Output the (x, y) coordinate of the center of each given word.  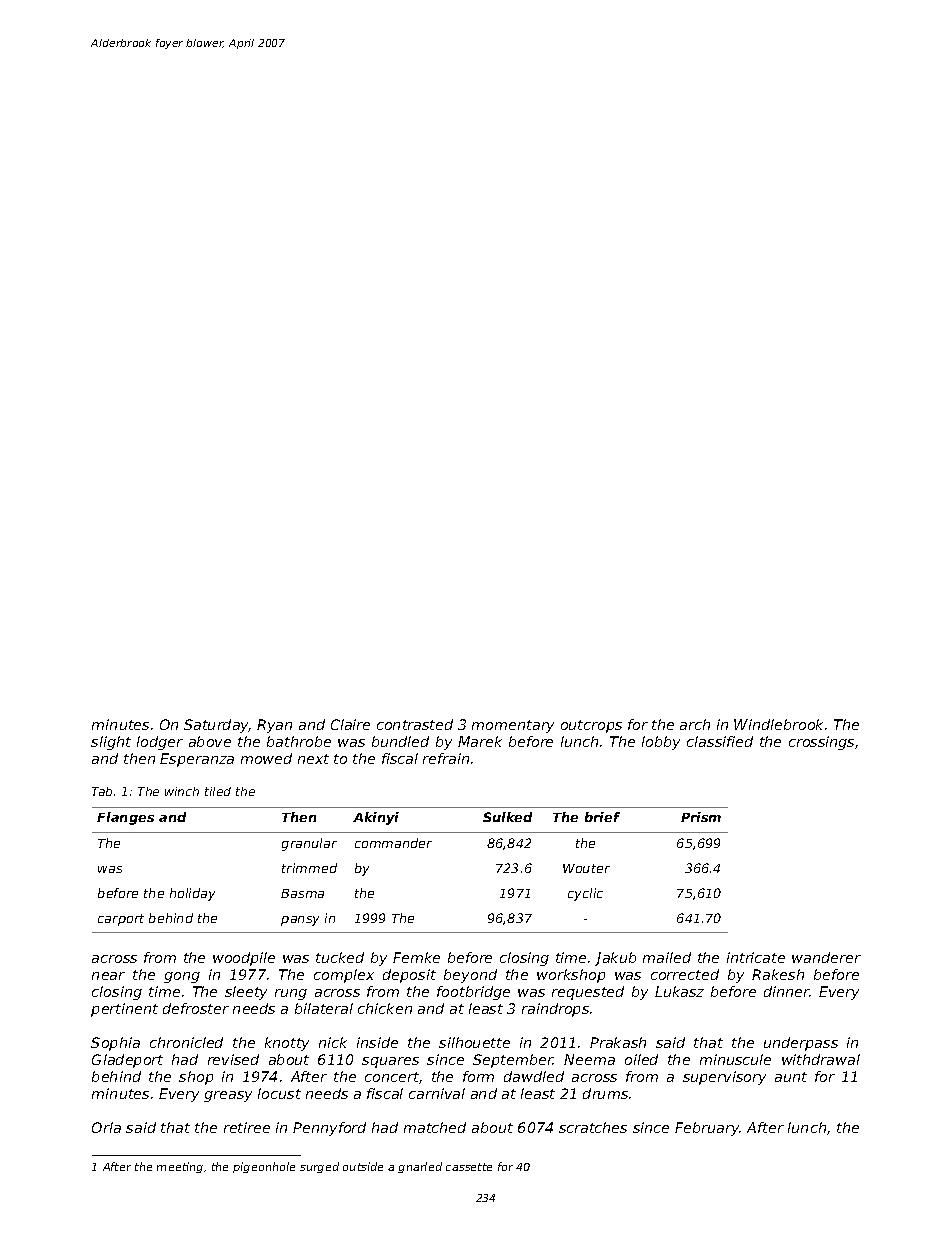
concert (392, 1077)
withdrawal (821, 1059)
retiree (247, 1127)
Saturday (216, 726)
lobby (661, 743)
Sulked (507, 817)
